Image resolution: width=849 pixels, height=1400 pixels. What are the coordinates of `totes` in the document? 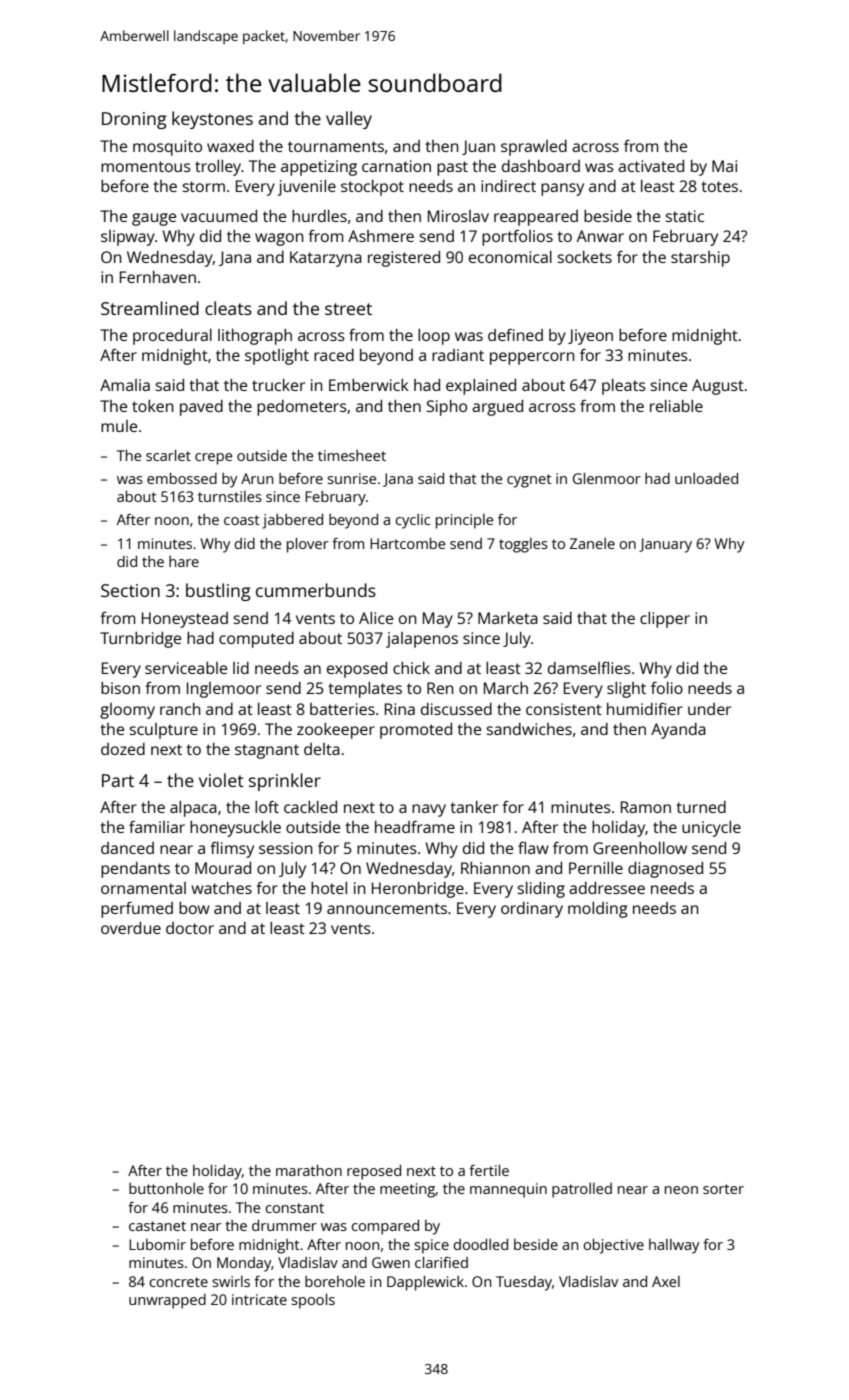 It's located at (719, 186).
